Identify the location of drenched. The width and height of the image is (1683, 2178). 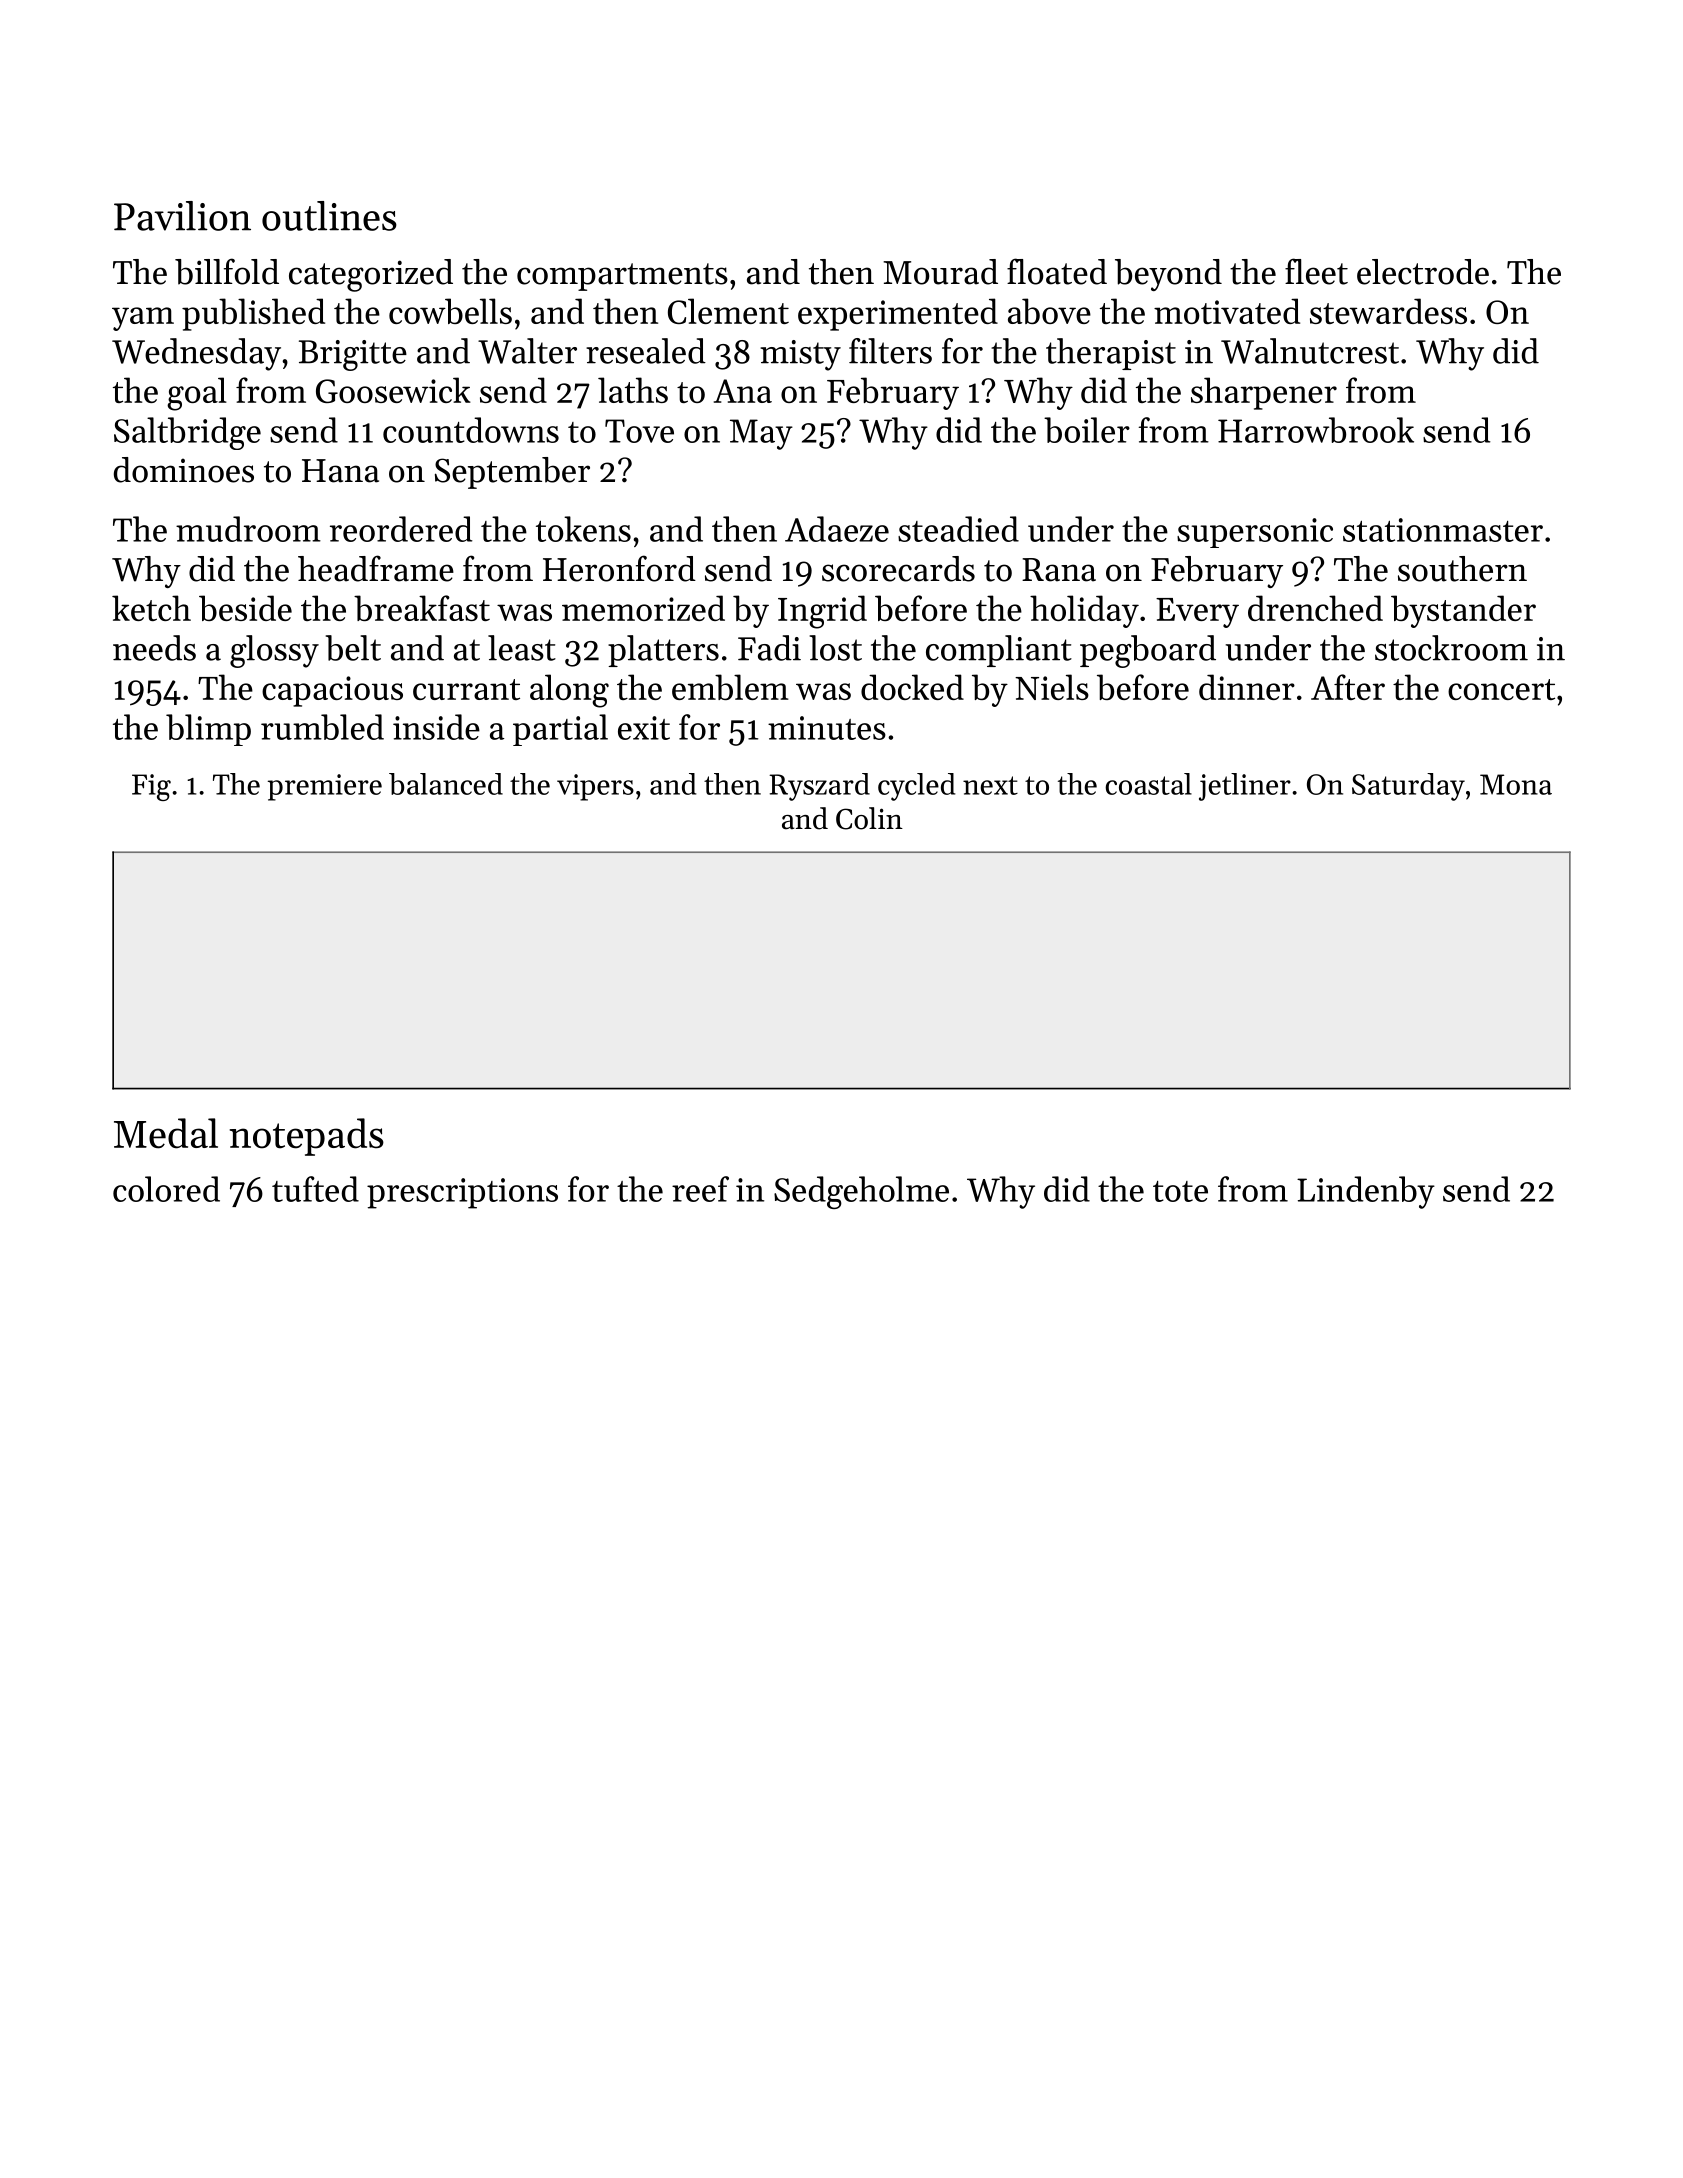
(1315, 608).
